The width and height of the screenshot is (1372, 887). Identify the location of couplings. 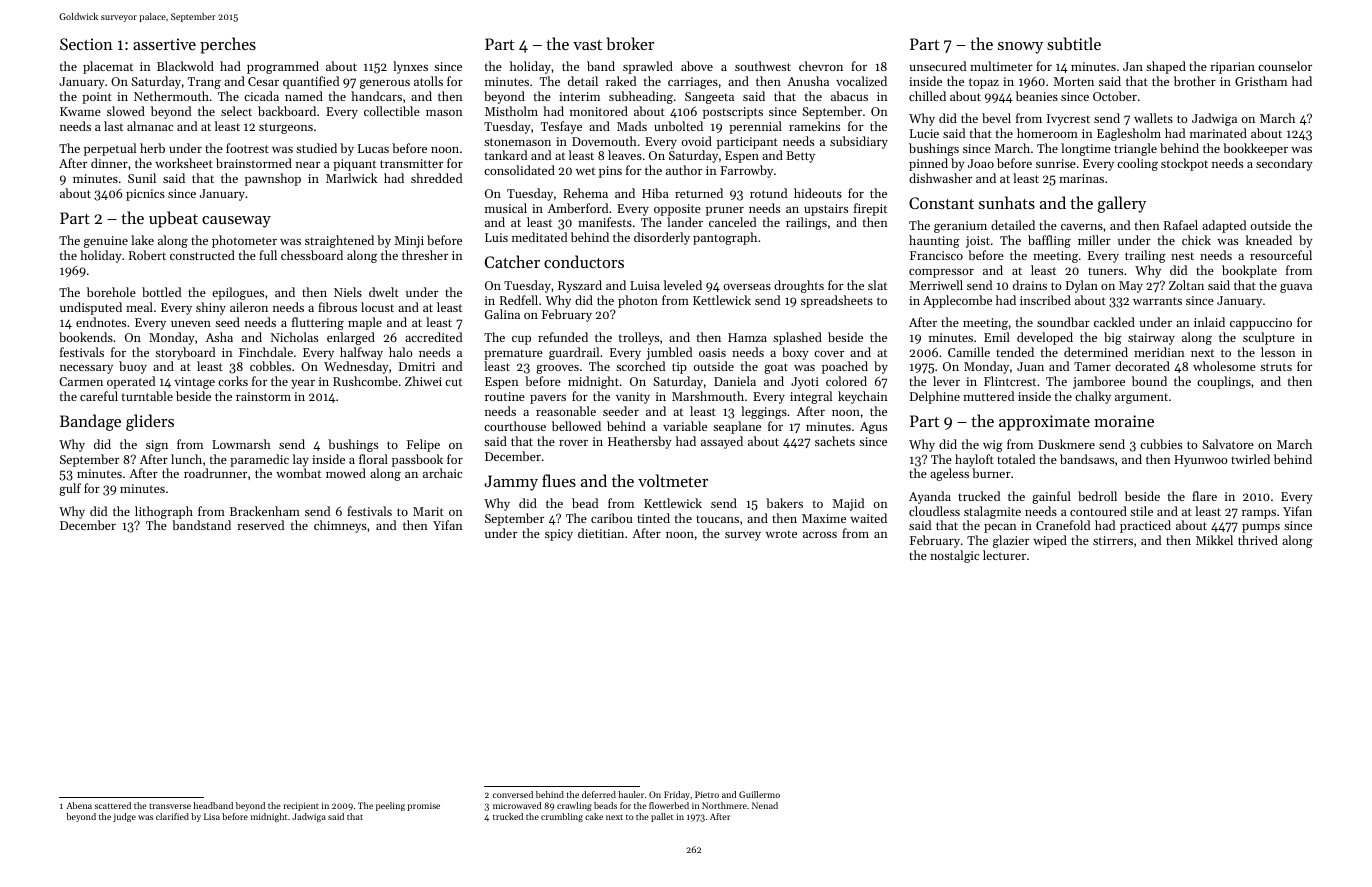
(1224, 382).
